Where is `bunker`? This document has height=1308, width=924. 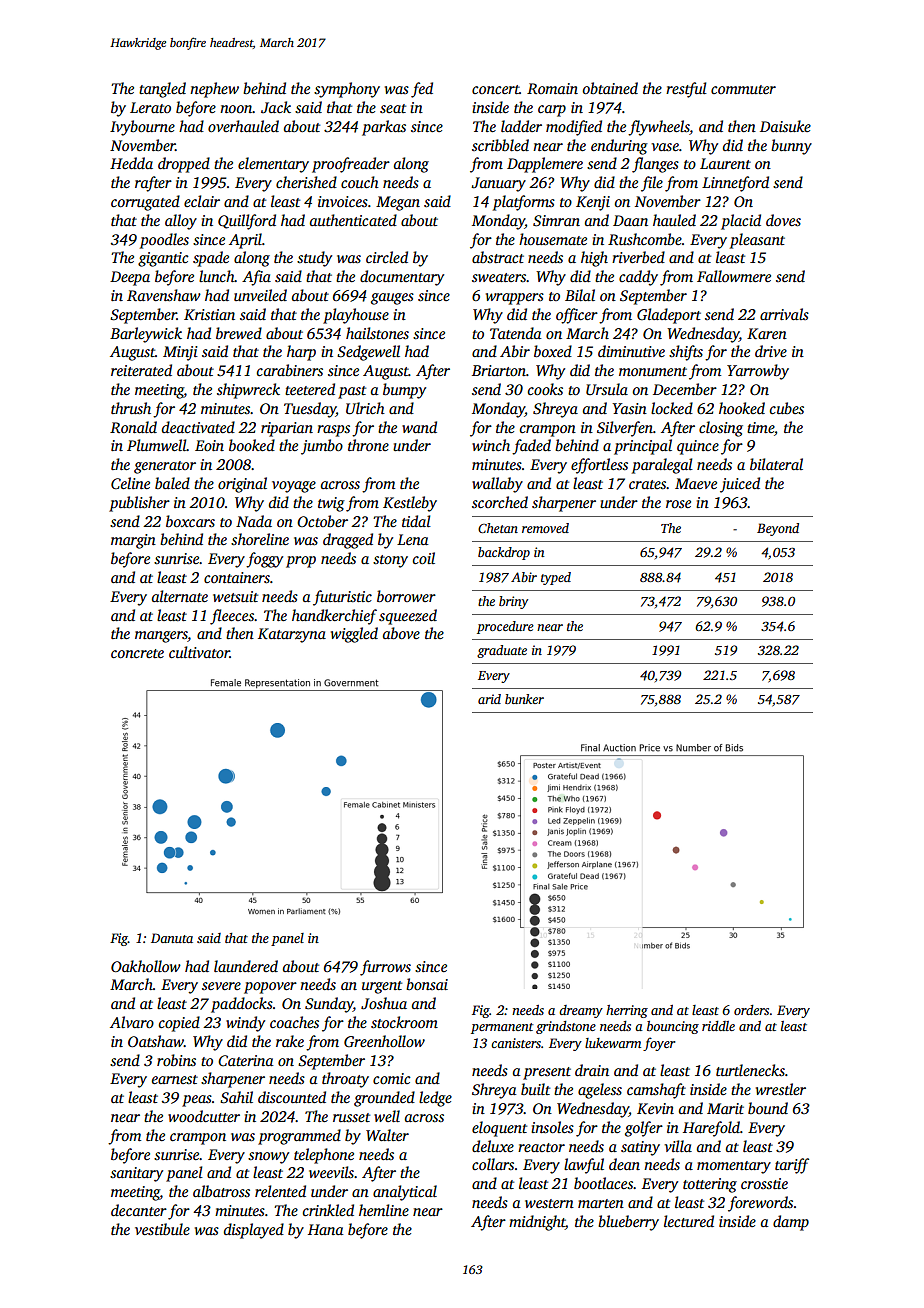
bunker is located at coordinates (524, 699).
